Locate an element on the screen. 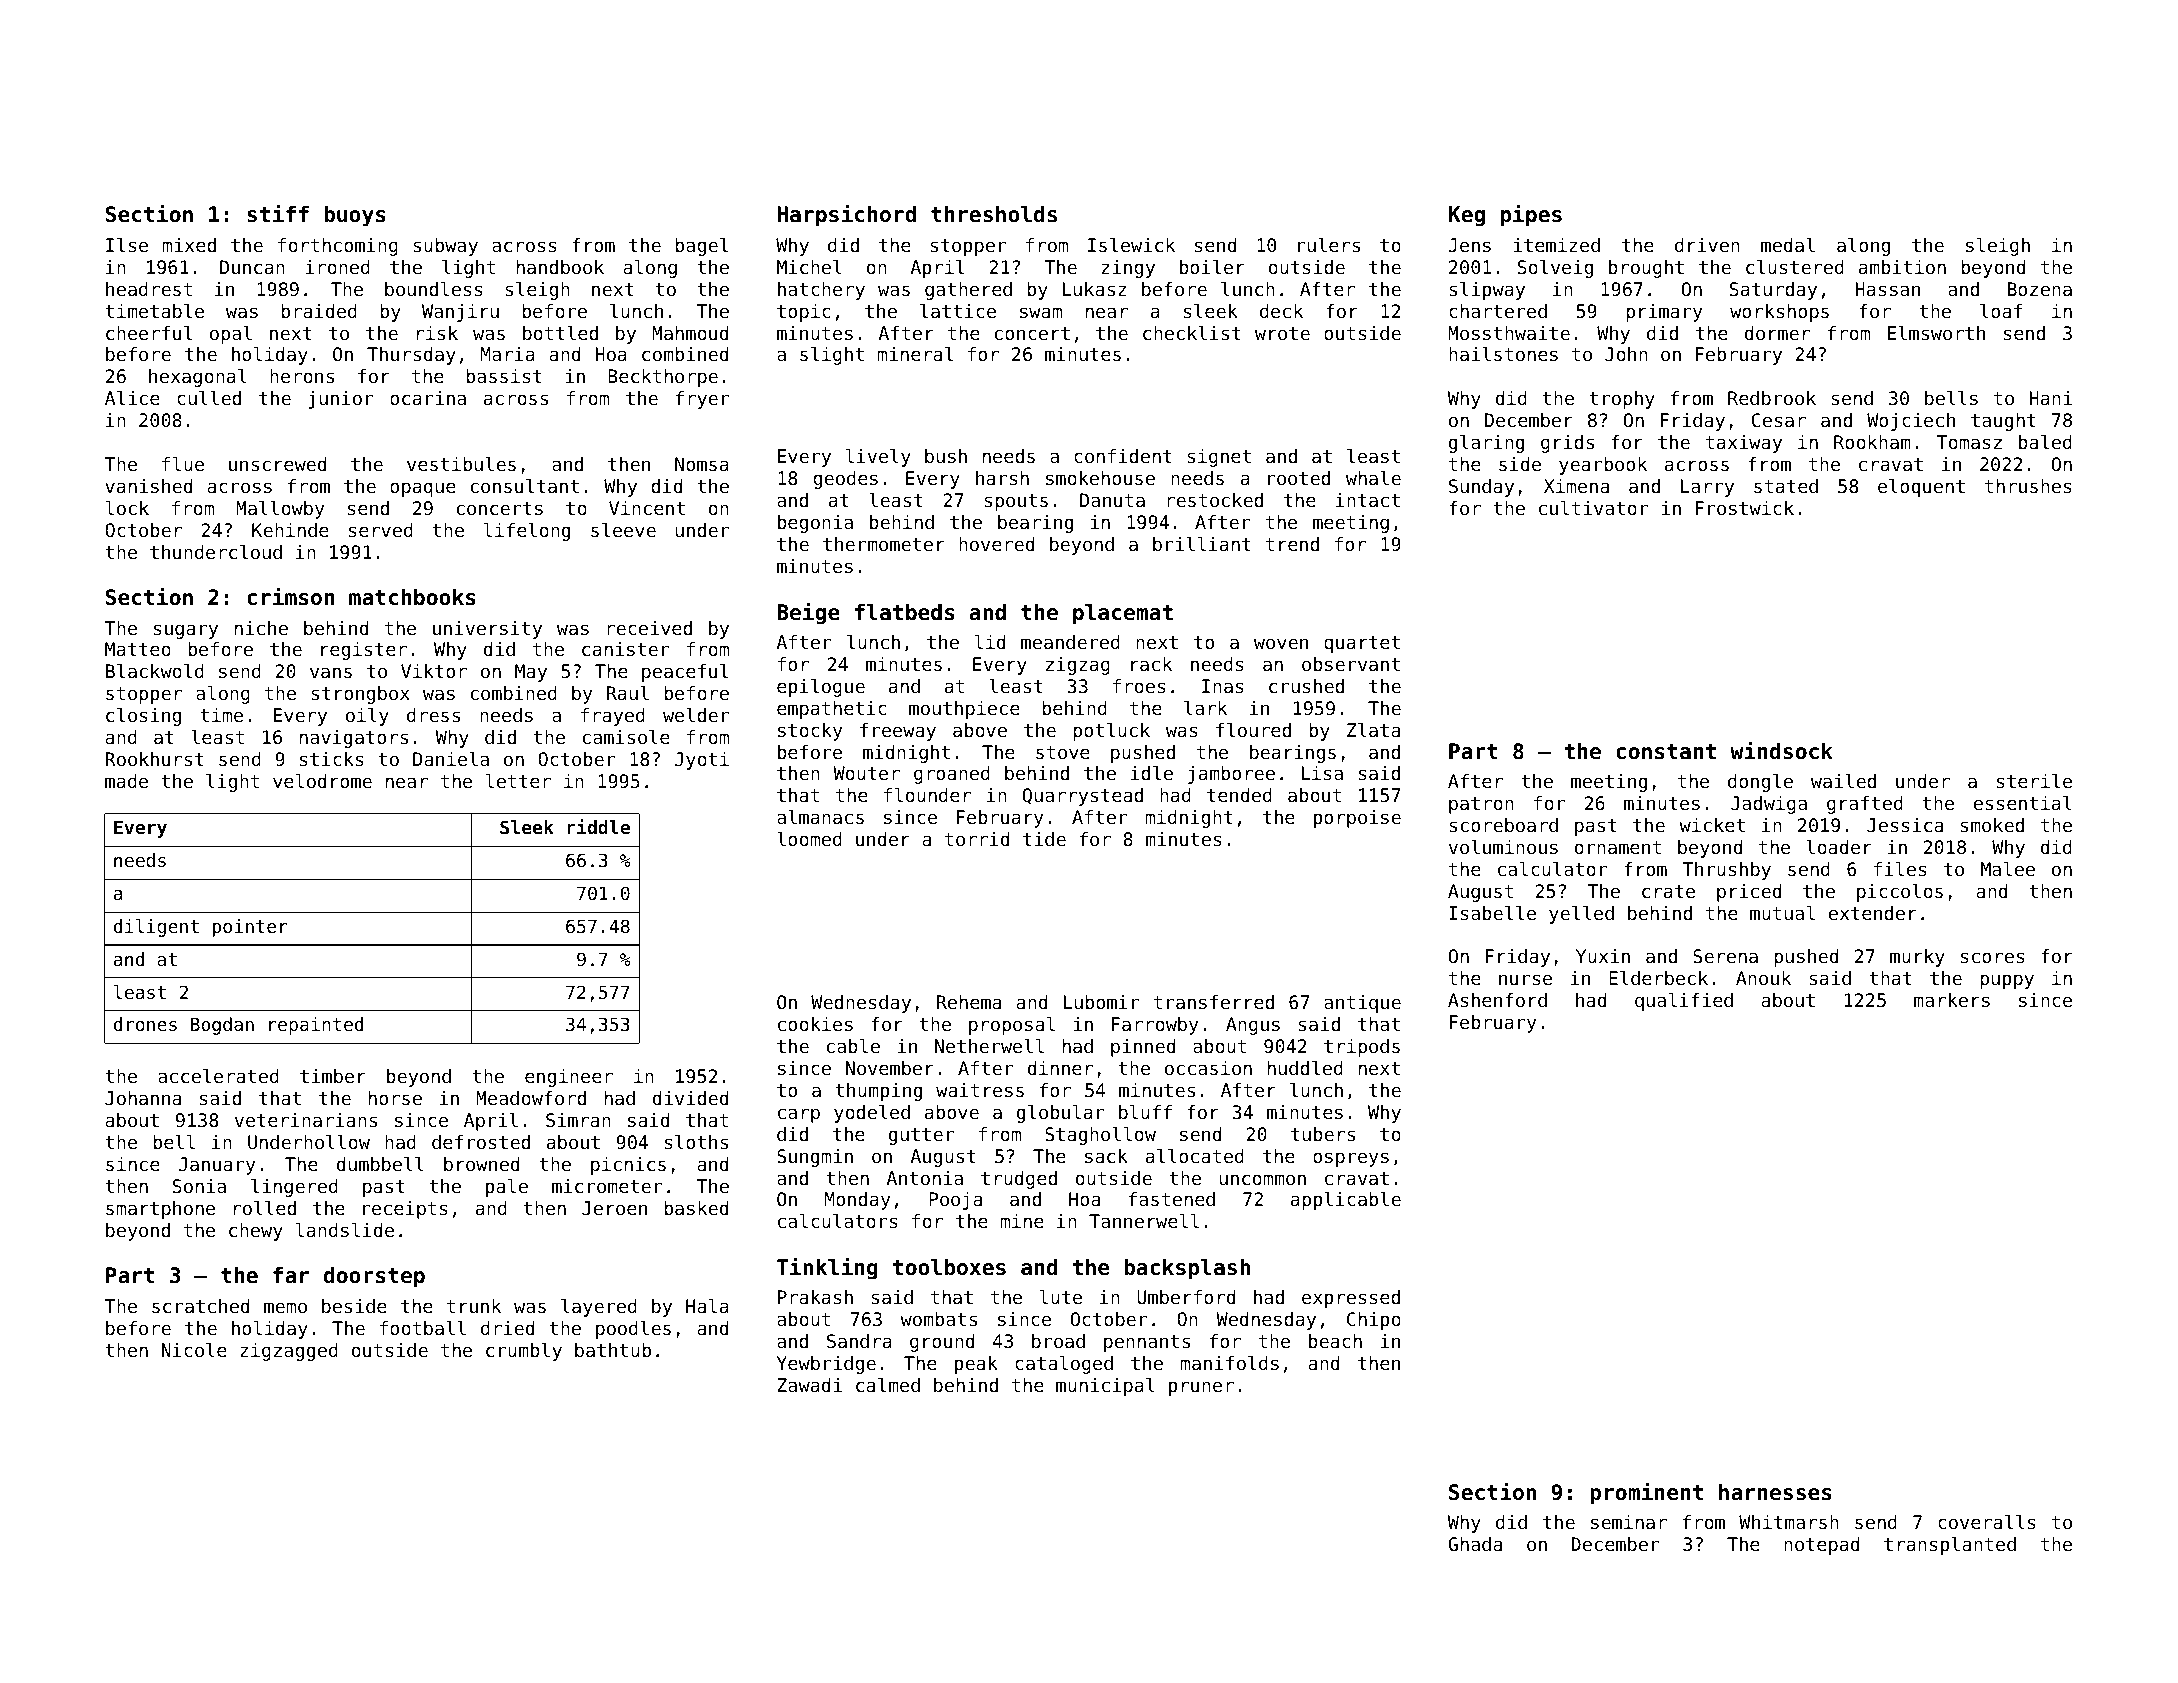 The height and width of the screenshot is (1683, 2178). cheerful is located at coordinates (149, 333).
